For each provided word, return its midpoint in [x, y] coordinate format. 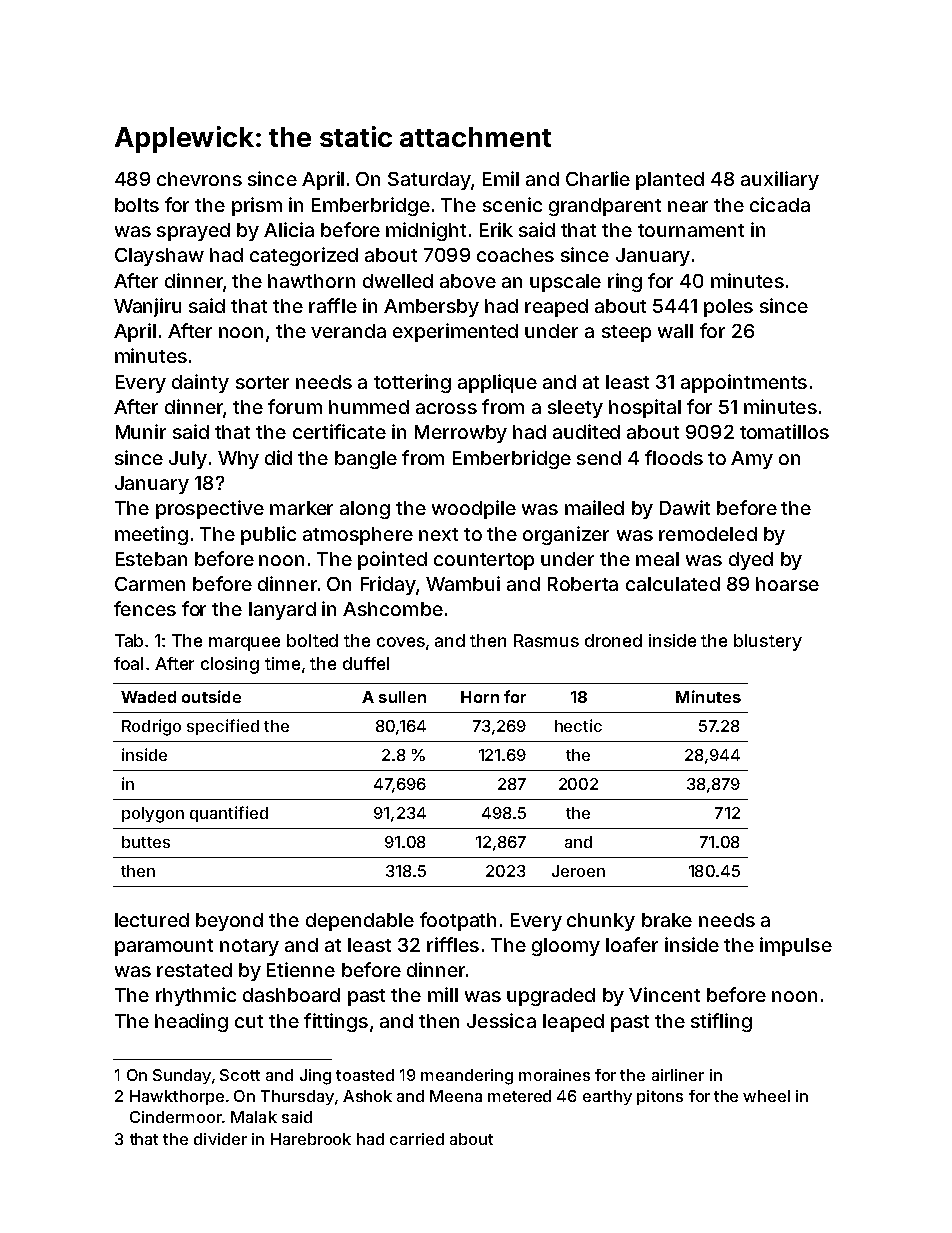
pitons [660, 1097]
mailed [594, 507]
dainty [200, 383]
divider [220, 1139]
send [599, 458]
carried [417, 1139]
